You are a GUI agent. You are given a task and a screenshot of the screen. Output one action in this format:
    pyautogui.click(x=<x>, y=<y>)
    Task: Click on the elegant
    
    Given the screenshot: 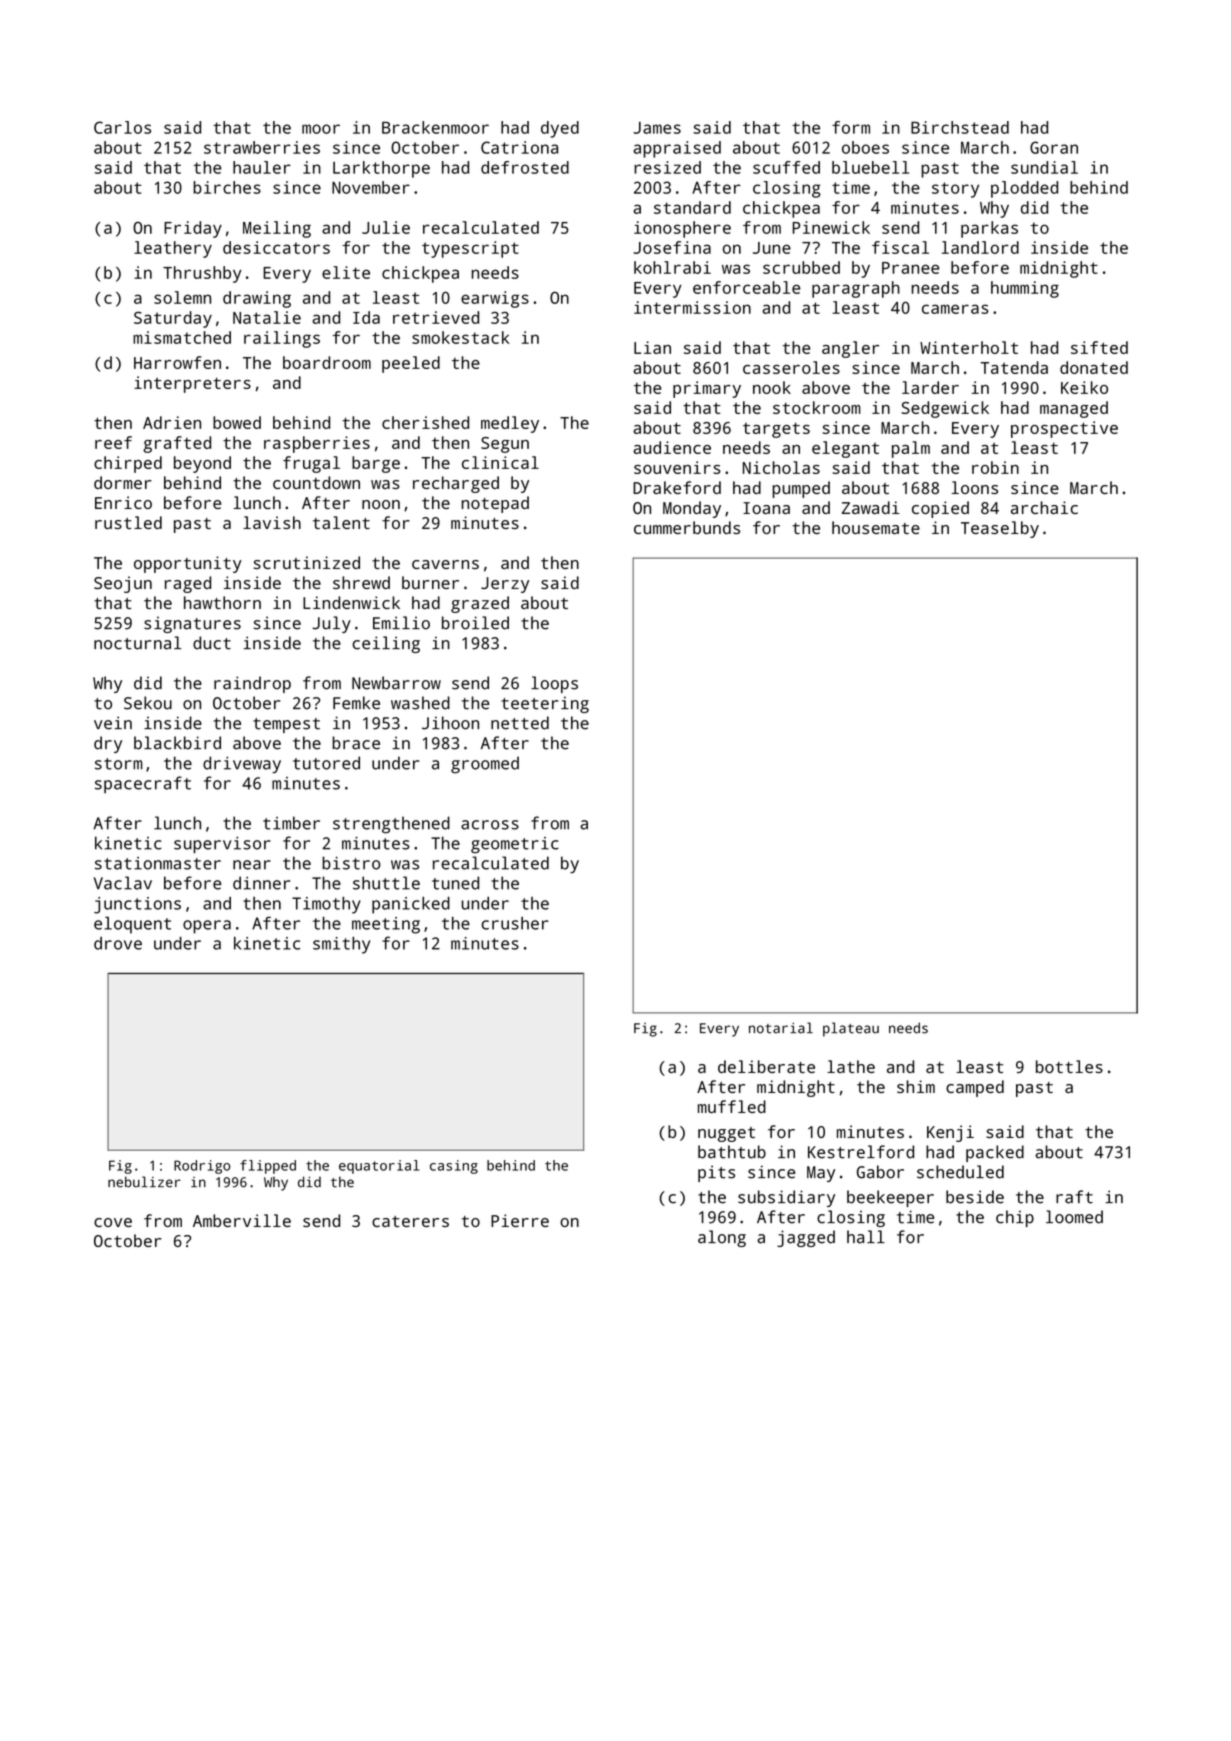 What is the action you would take?
    pyautogui.click(x=845, y=449)
